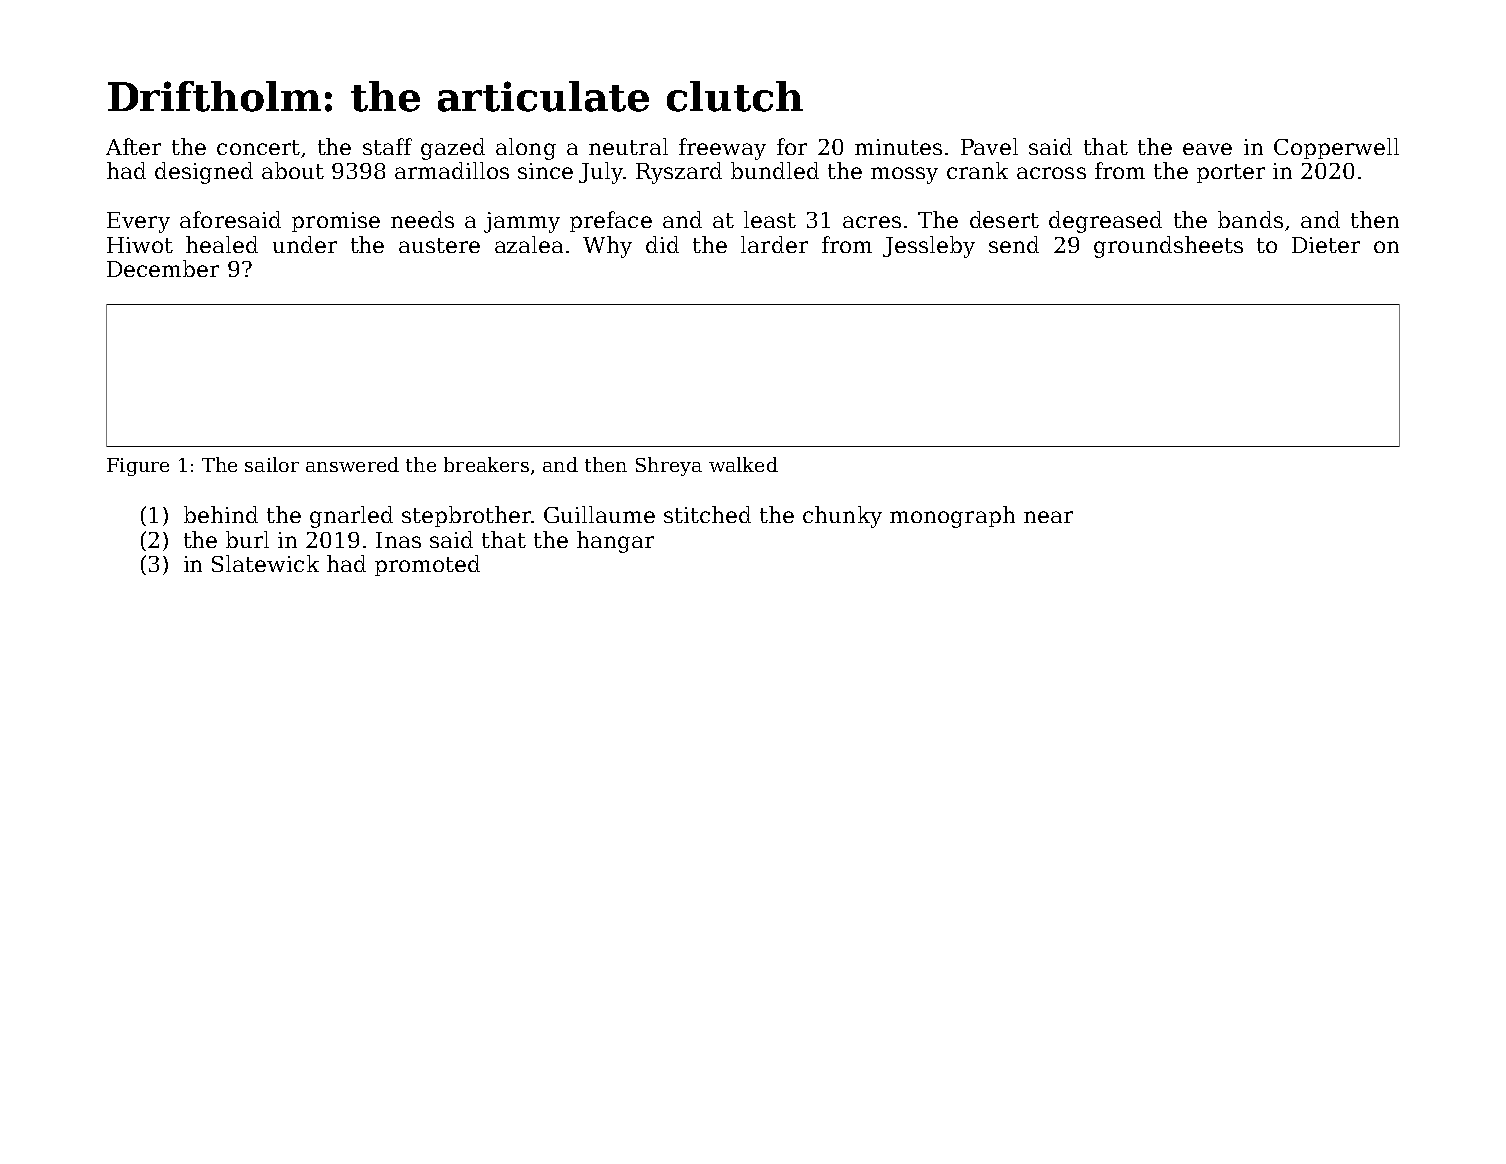 The image size is (1506, 1164). Describe the element at coordinates (1336, 148) in the screenshot. I see `Copperwell` at that location.
